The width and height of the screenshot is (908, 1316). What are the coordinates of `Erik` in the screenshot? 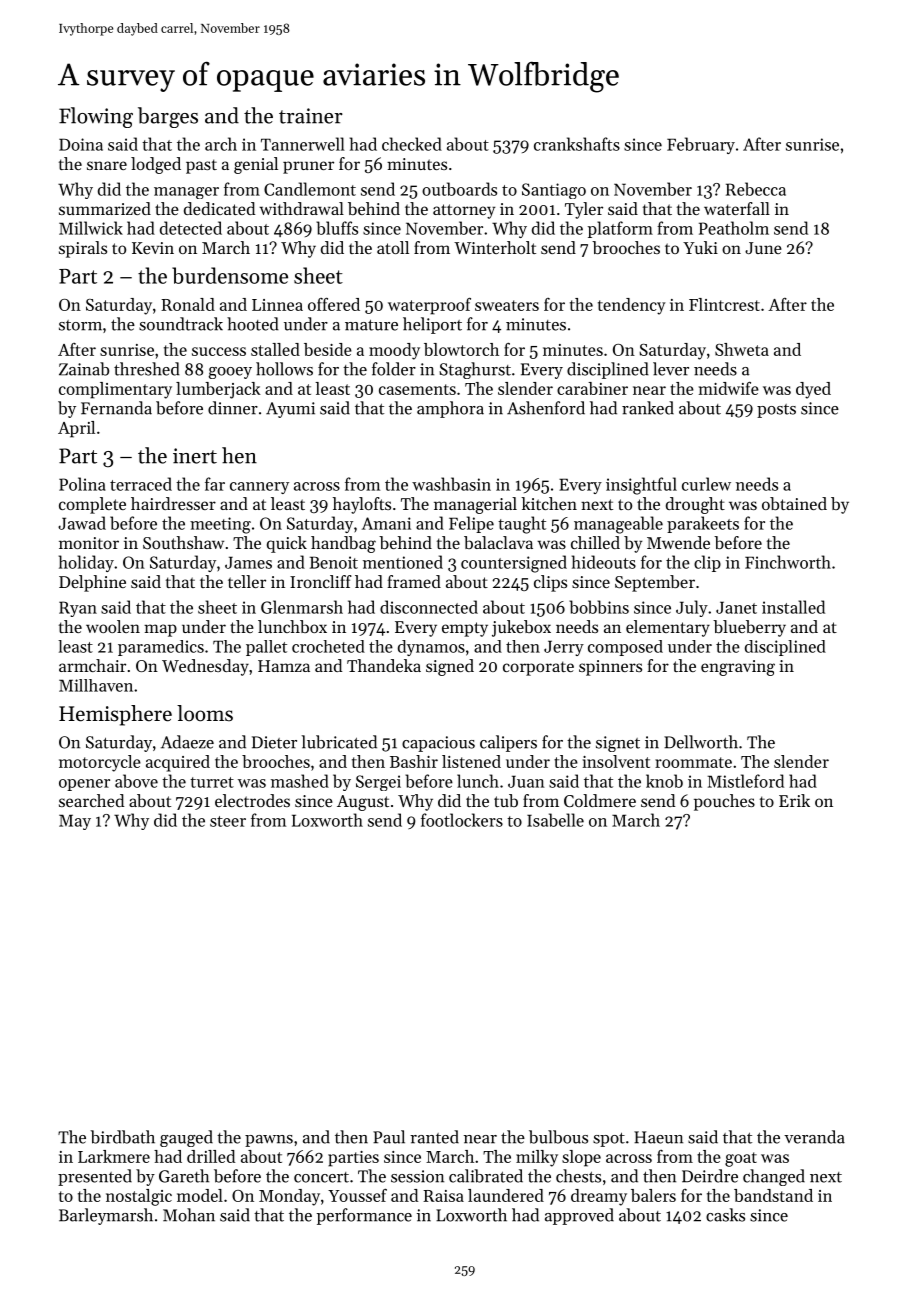 It's located at (794, 800).
